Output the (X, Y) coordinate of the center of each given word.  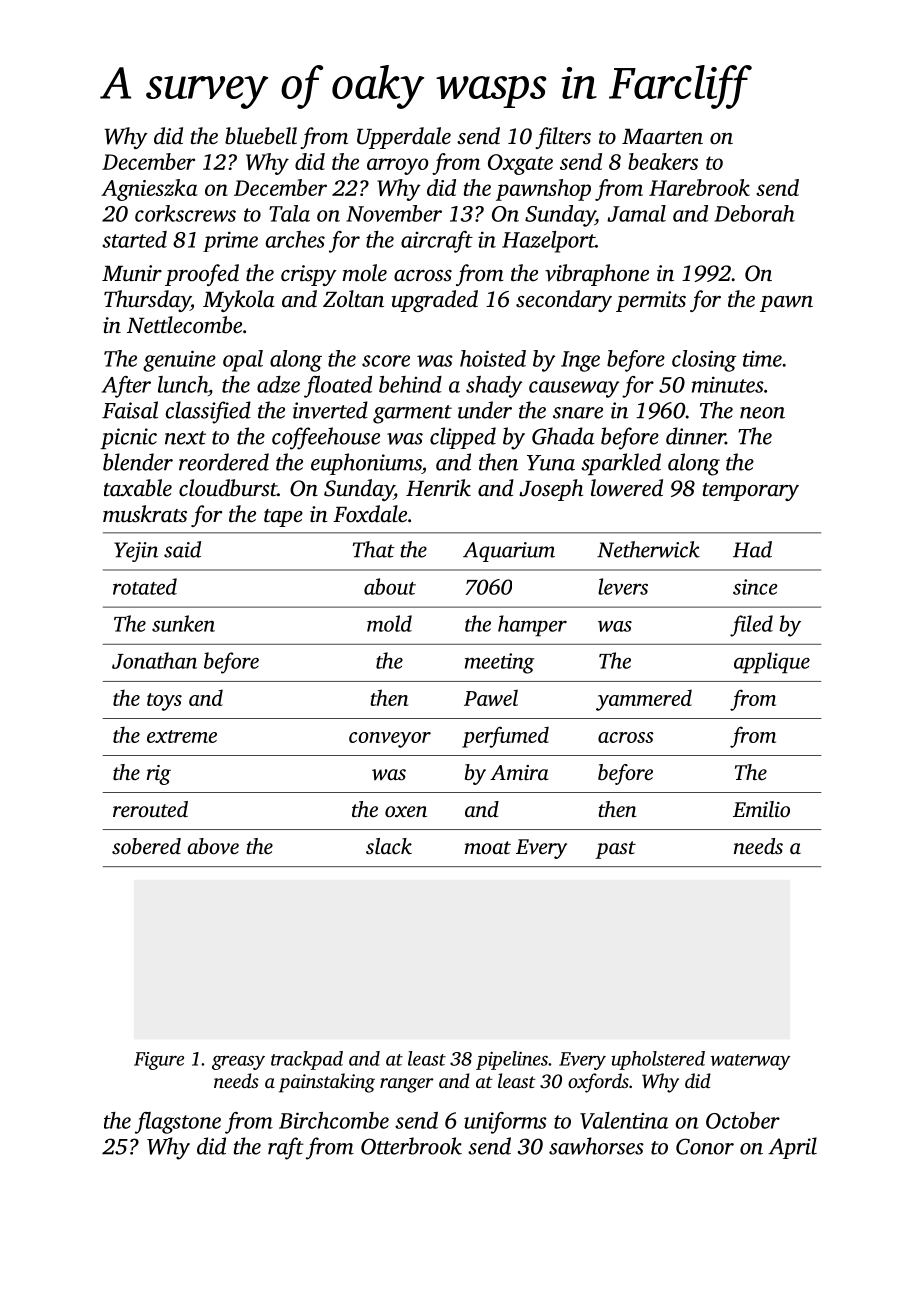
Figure (159, 1061)
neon (762, 413)
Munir (132, 273)
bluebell (261, 136)
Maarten (662, 136)
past (615, 850)
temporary (751, 492)
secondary (564, 301)
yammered (644, 700)
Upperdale (404, 138)
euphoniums (366, 464)
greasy (238, 1063)
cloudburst (228, 488)
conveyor (390, 740)
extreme (182, 736)
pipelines (512, 1060)
